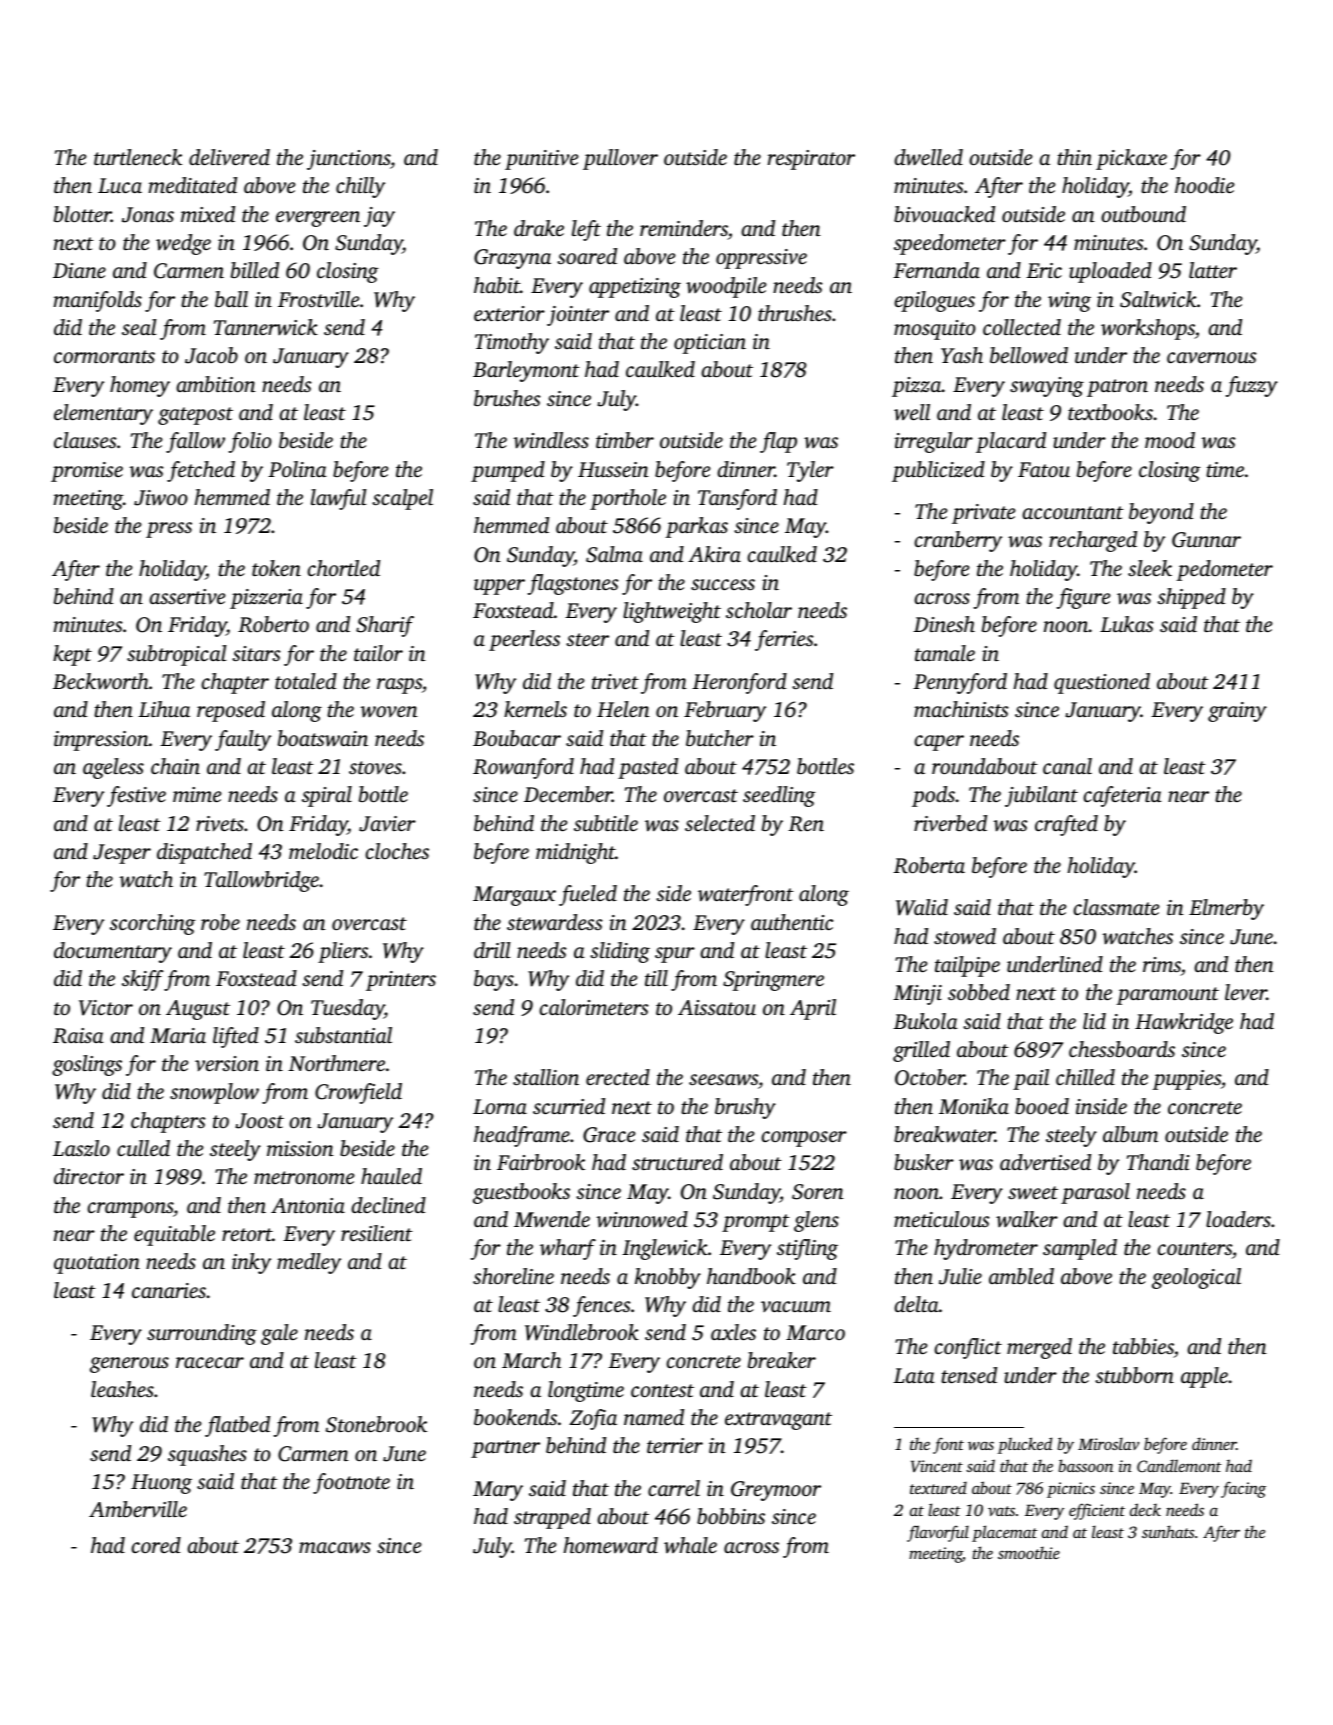 The height and width of the screenshot is (1725, 1333). Describe the element at coordinates (1095, 1193) in the screenshot. I see `parasol` at that location.
